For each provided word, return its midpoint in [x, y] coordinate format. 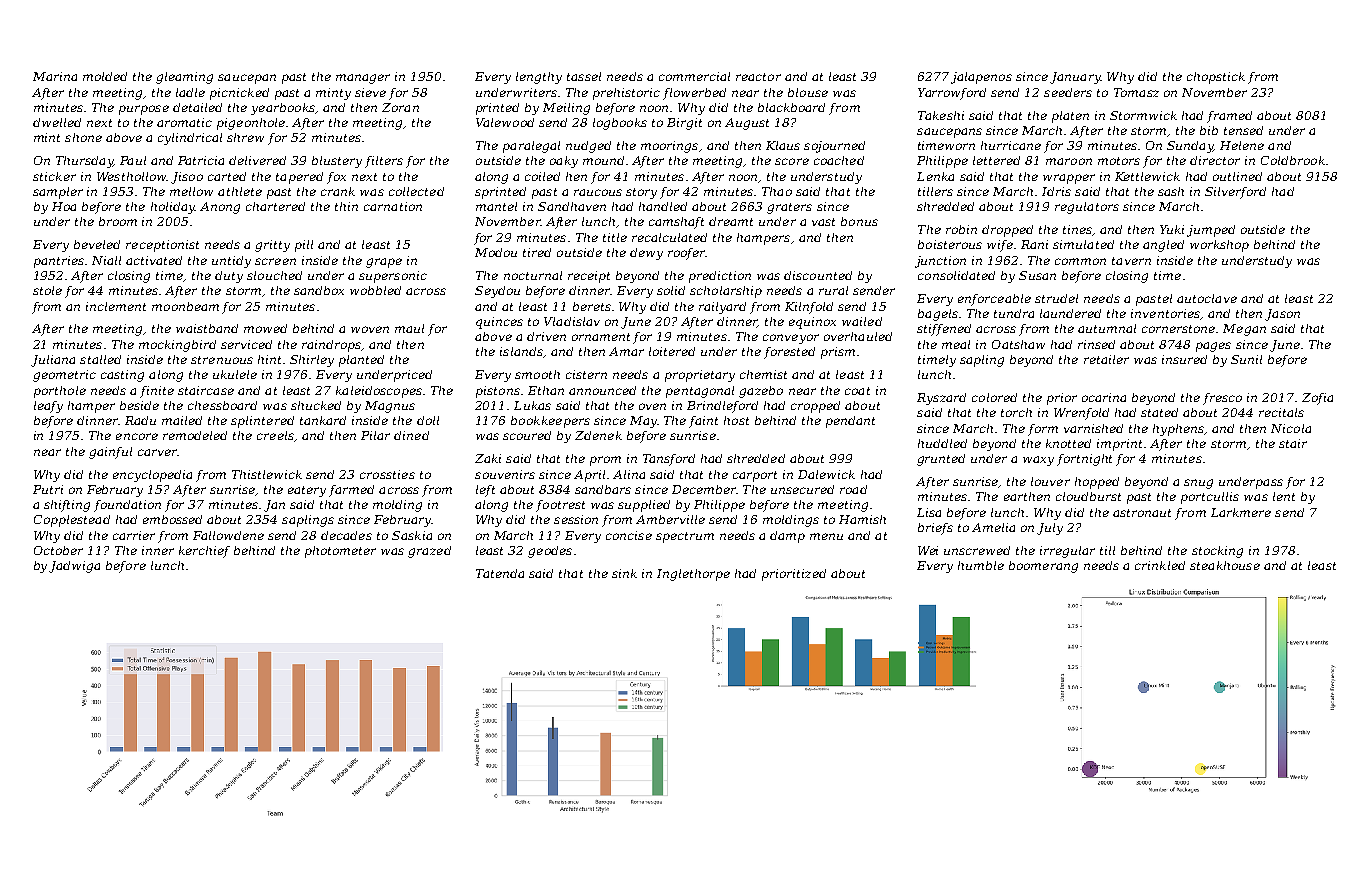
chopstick [1216, 78]
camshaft [676, 223]
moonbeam [185, 306]
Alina [629, 474]
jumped [1211, 231]
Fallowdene [228, 535]
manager [363, 79]
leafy [48, 407]
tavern [1131, 261]
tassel [584, 76]
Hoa [64, 206]
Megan [1244, 330]
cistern [586, 374]
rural [833, 290]
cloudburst [1088, 496]
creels [275, 435]
